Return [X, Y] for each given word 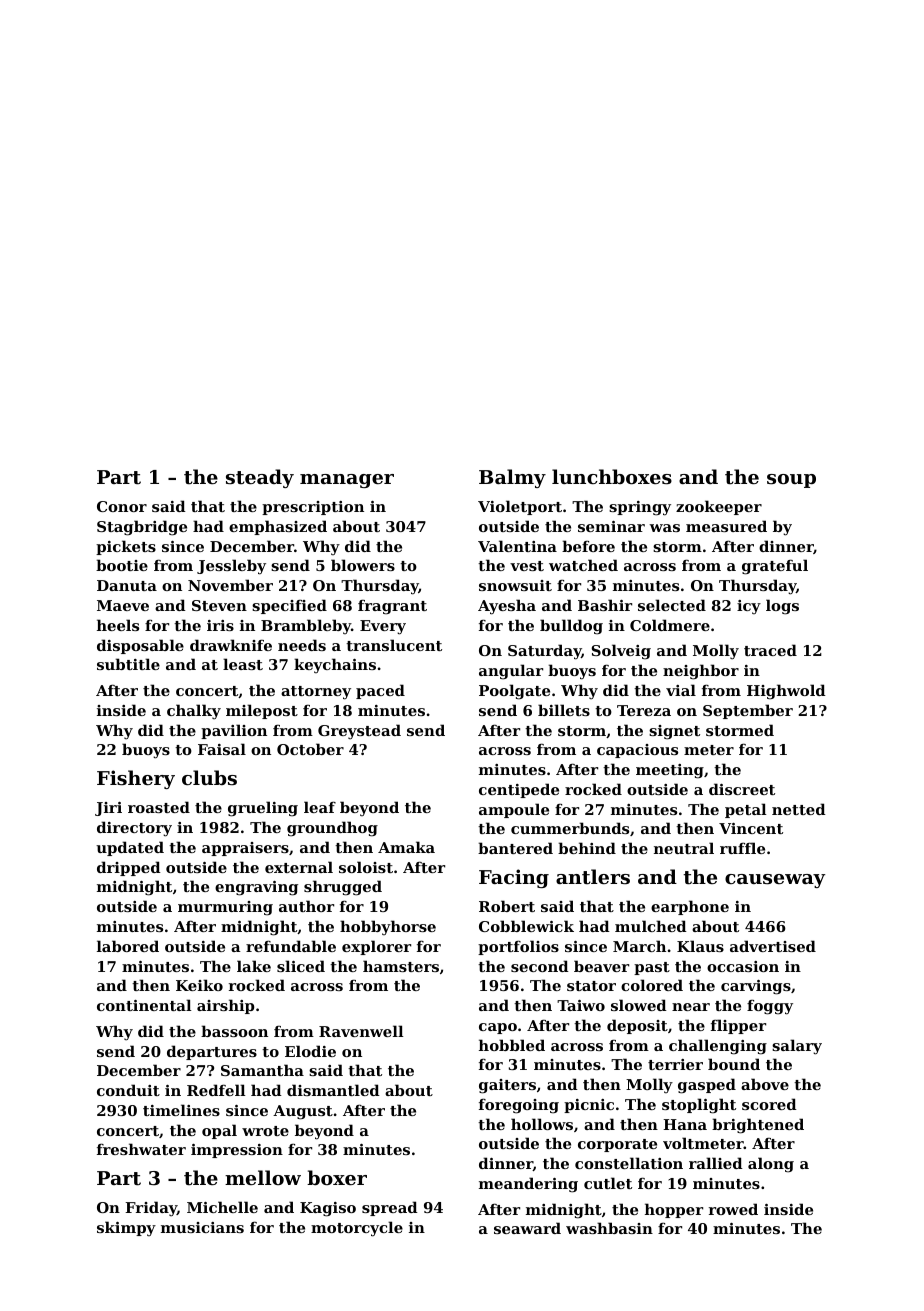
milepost [262, 711]
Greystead [359, 732]
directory [134, 829]
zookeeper [719, 507]
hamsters [401, 966]
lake [254, 966]
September [748, 711]
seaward [527, 1228]
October [310, 749]
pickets [126, 547]
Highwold [786, 692]
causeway [775, 881]
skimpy [126, 1228]
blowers [363, 565]
